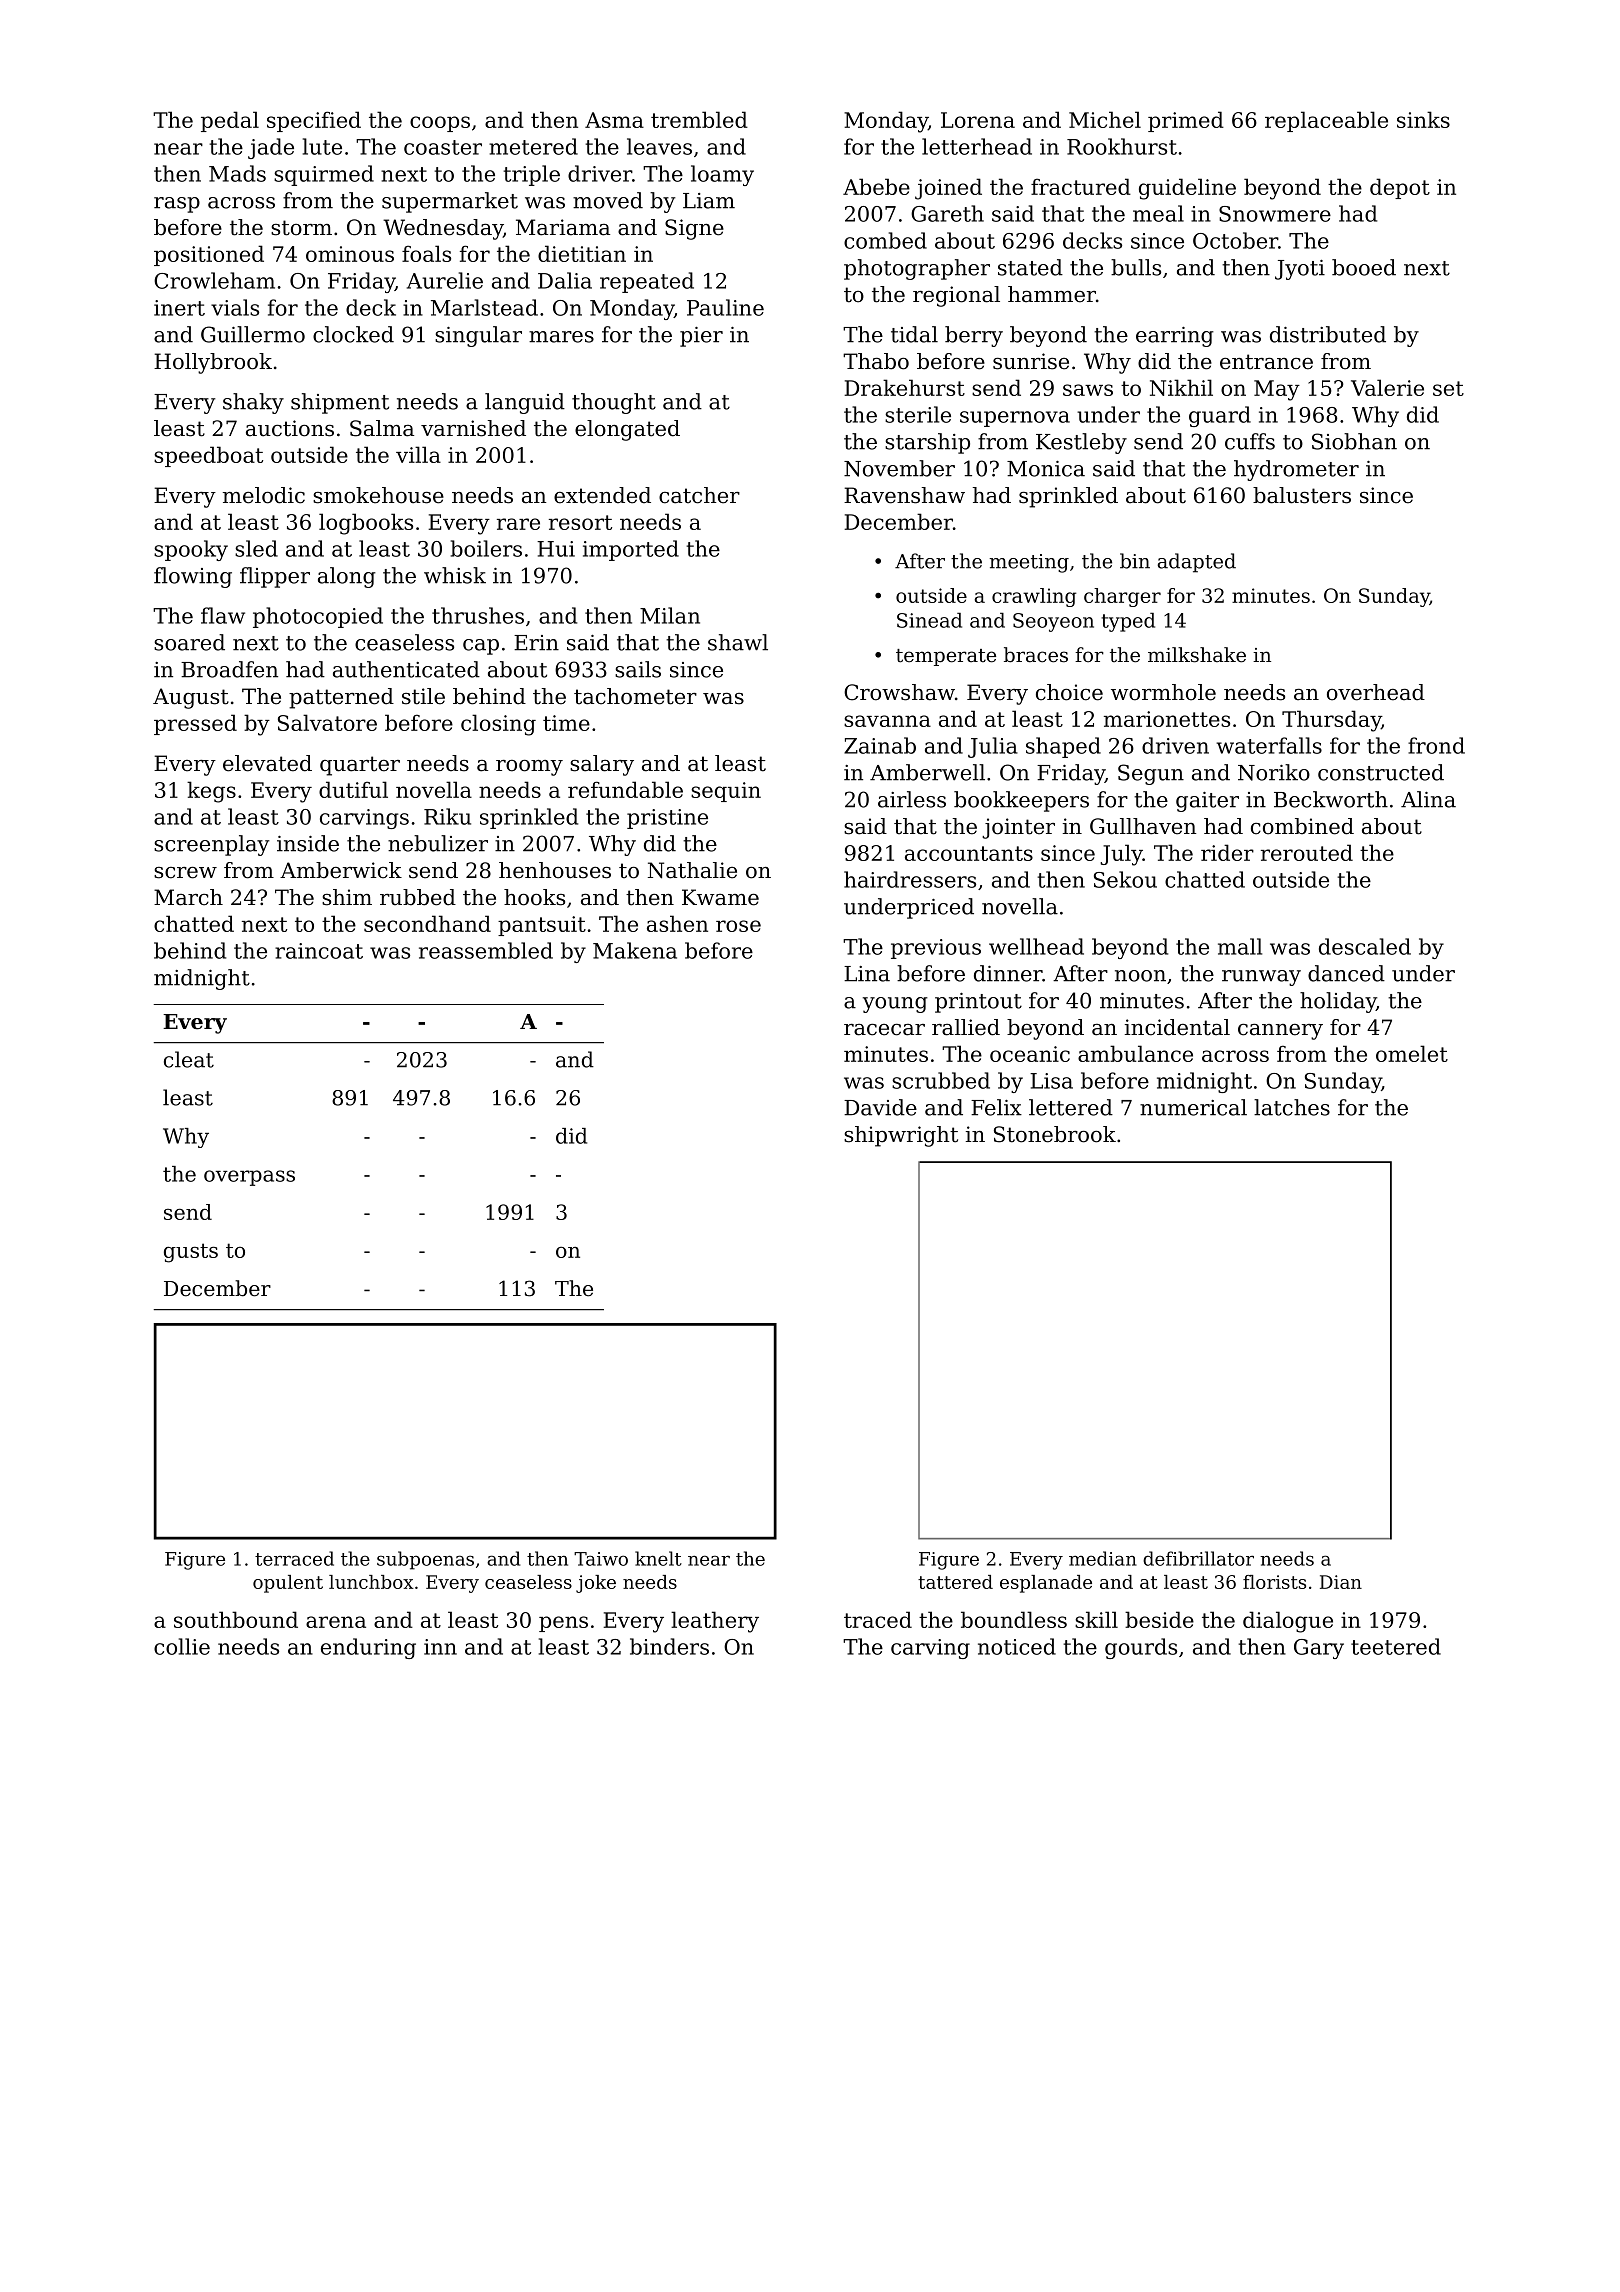 The height and width of the screenshot is (2292, 1620). What do you see at coordinates (294, 1558) in the screenshot?
I see `terraced` at bounding box center [294, 1558].
